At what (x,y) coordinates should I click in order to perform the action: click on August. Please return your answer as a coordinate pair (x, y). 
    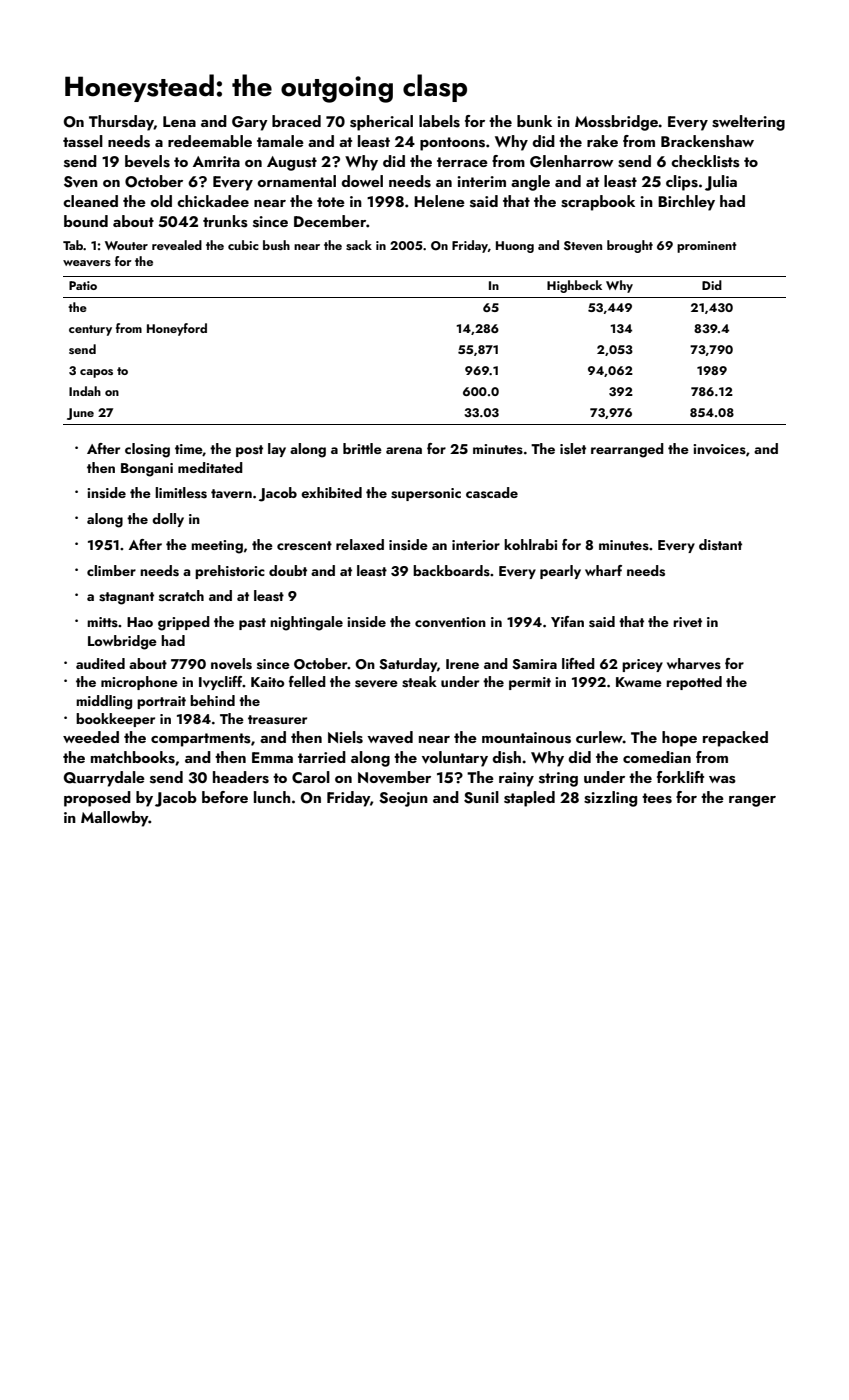
    Looking at the image, I should click on (292, 163).
